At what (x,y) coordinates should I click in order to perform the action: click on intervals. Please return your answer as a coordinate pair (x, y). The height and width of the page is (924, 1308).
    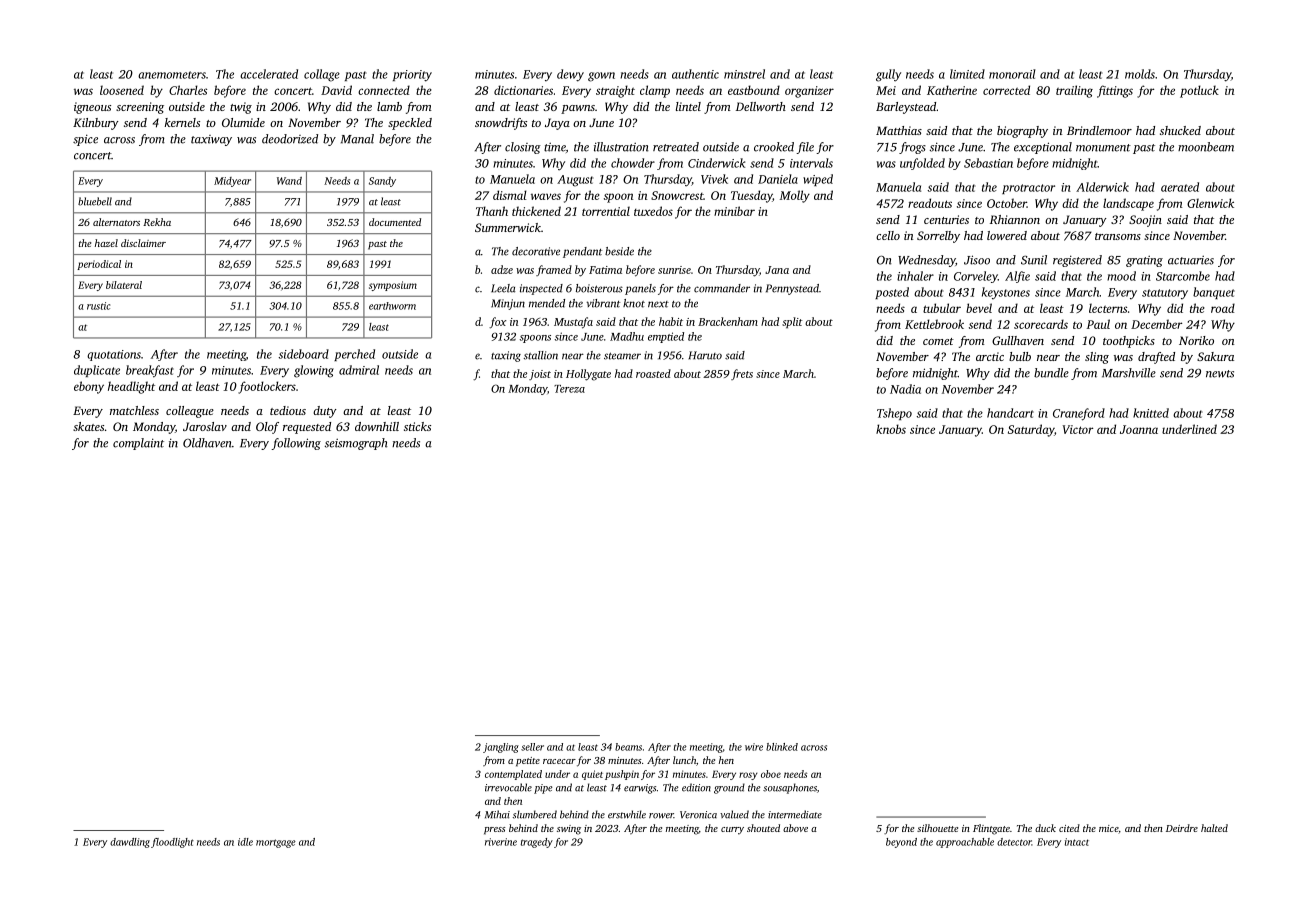
    Looking at the image, I should click on (811, 163).
